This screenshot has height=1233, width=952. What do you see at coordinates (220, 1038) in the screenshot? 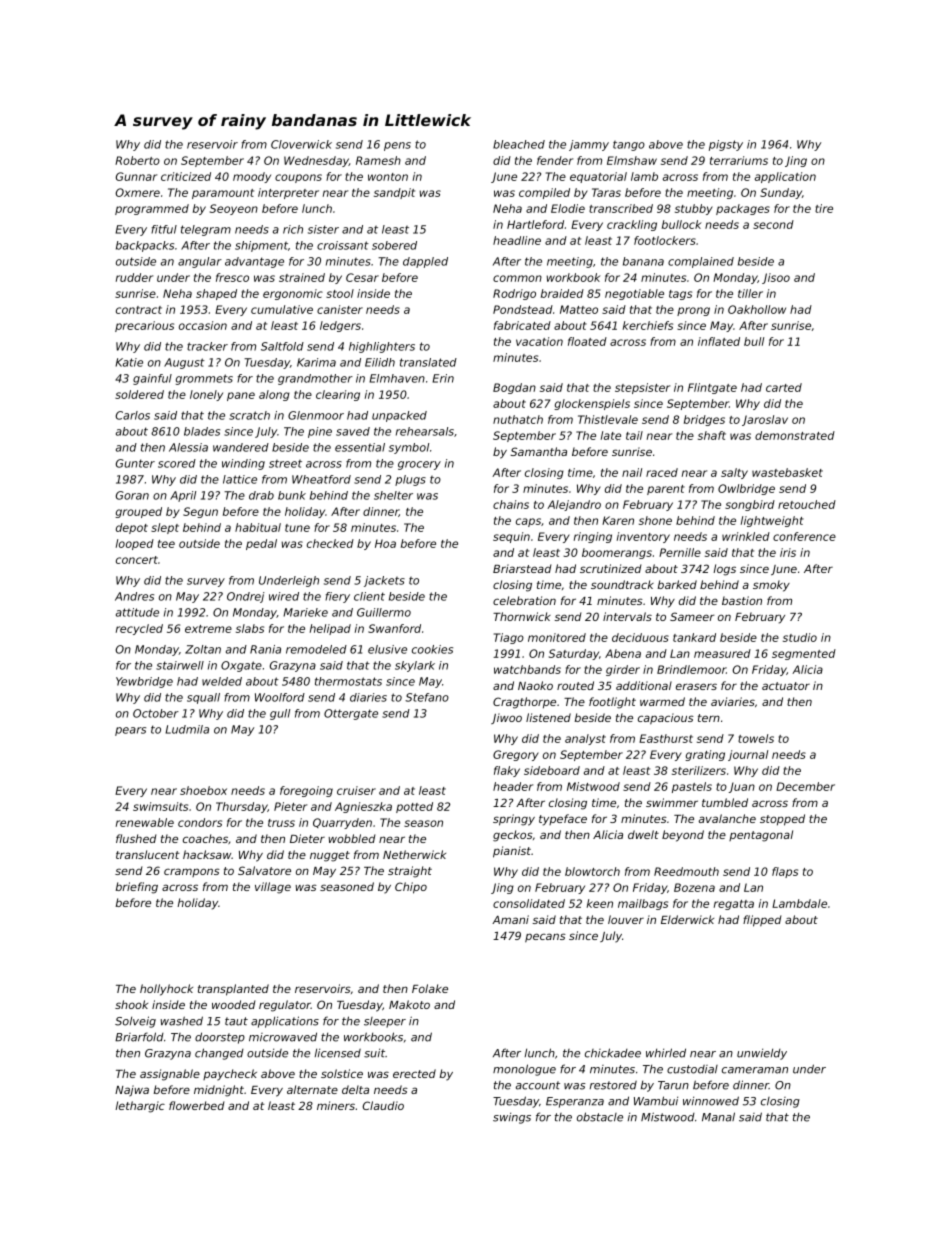
I see `doorstep` at bounding box center [220, 1038].
